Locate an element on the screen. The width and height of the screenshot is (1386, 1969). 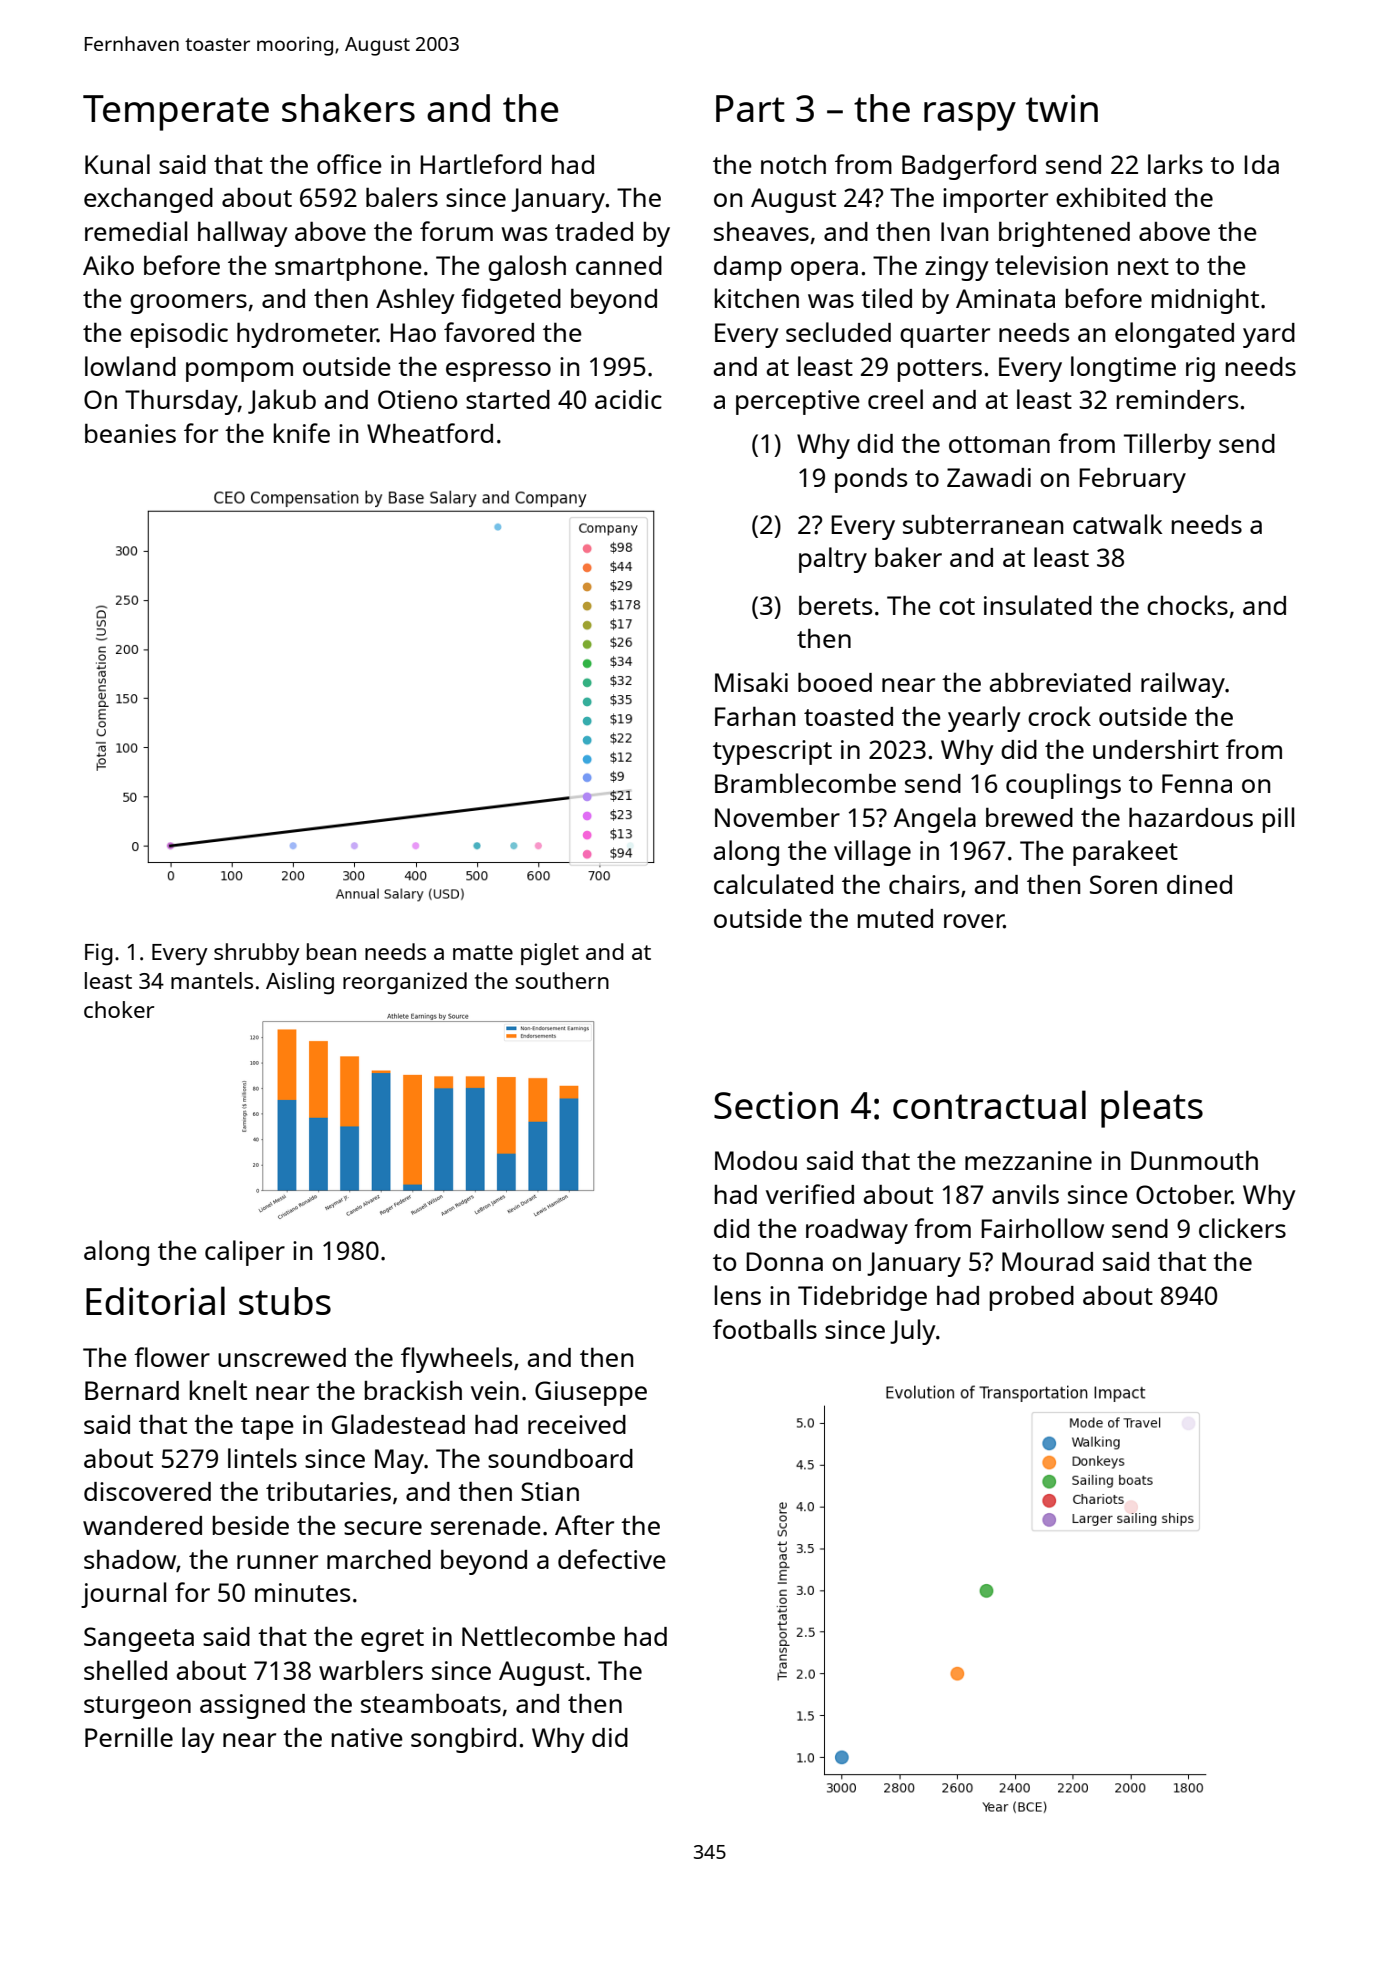
Pernille is located at coordinates (129, 1737).
